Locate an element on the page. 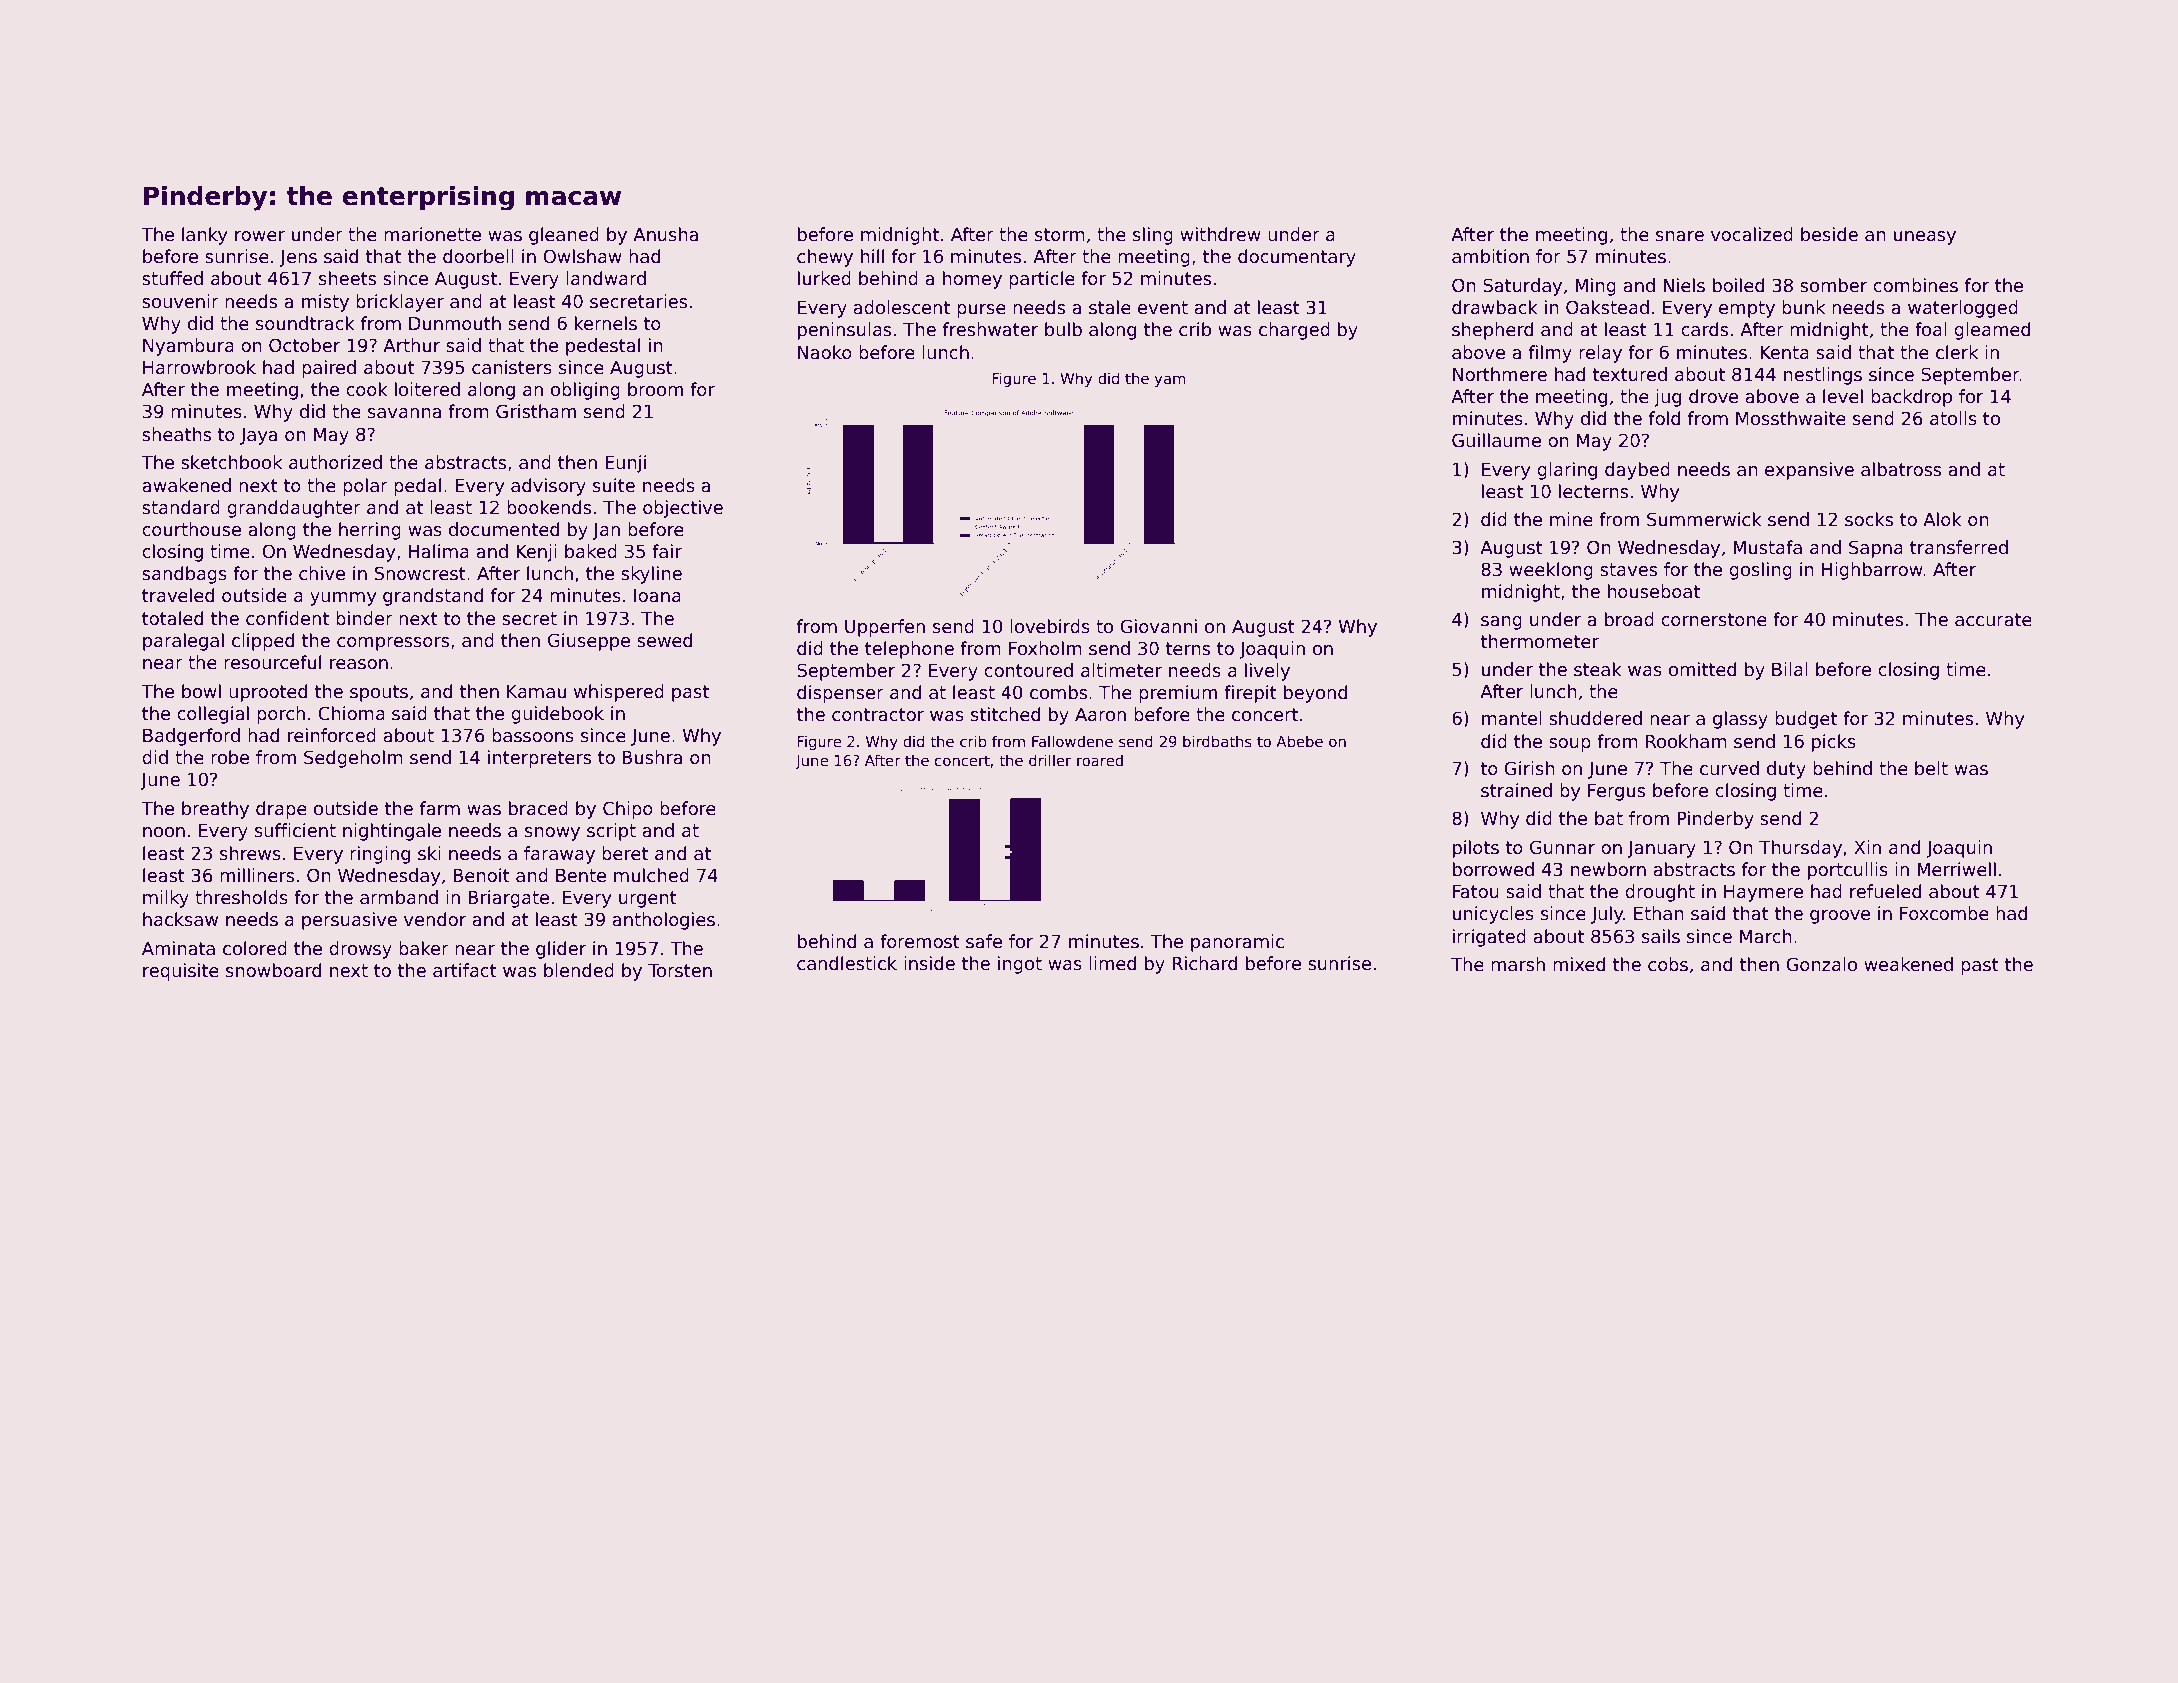  accurate is located at coordinates (1993, 620).
